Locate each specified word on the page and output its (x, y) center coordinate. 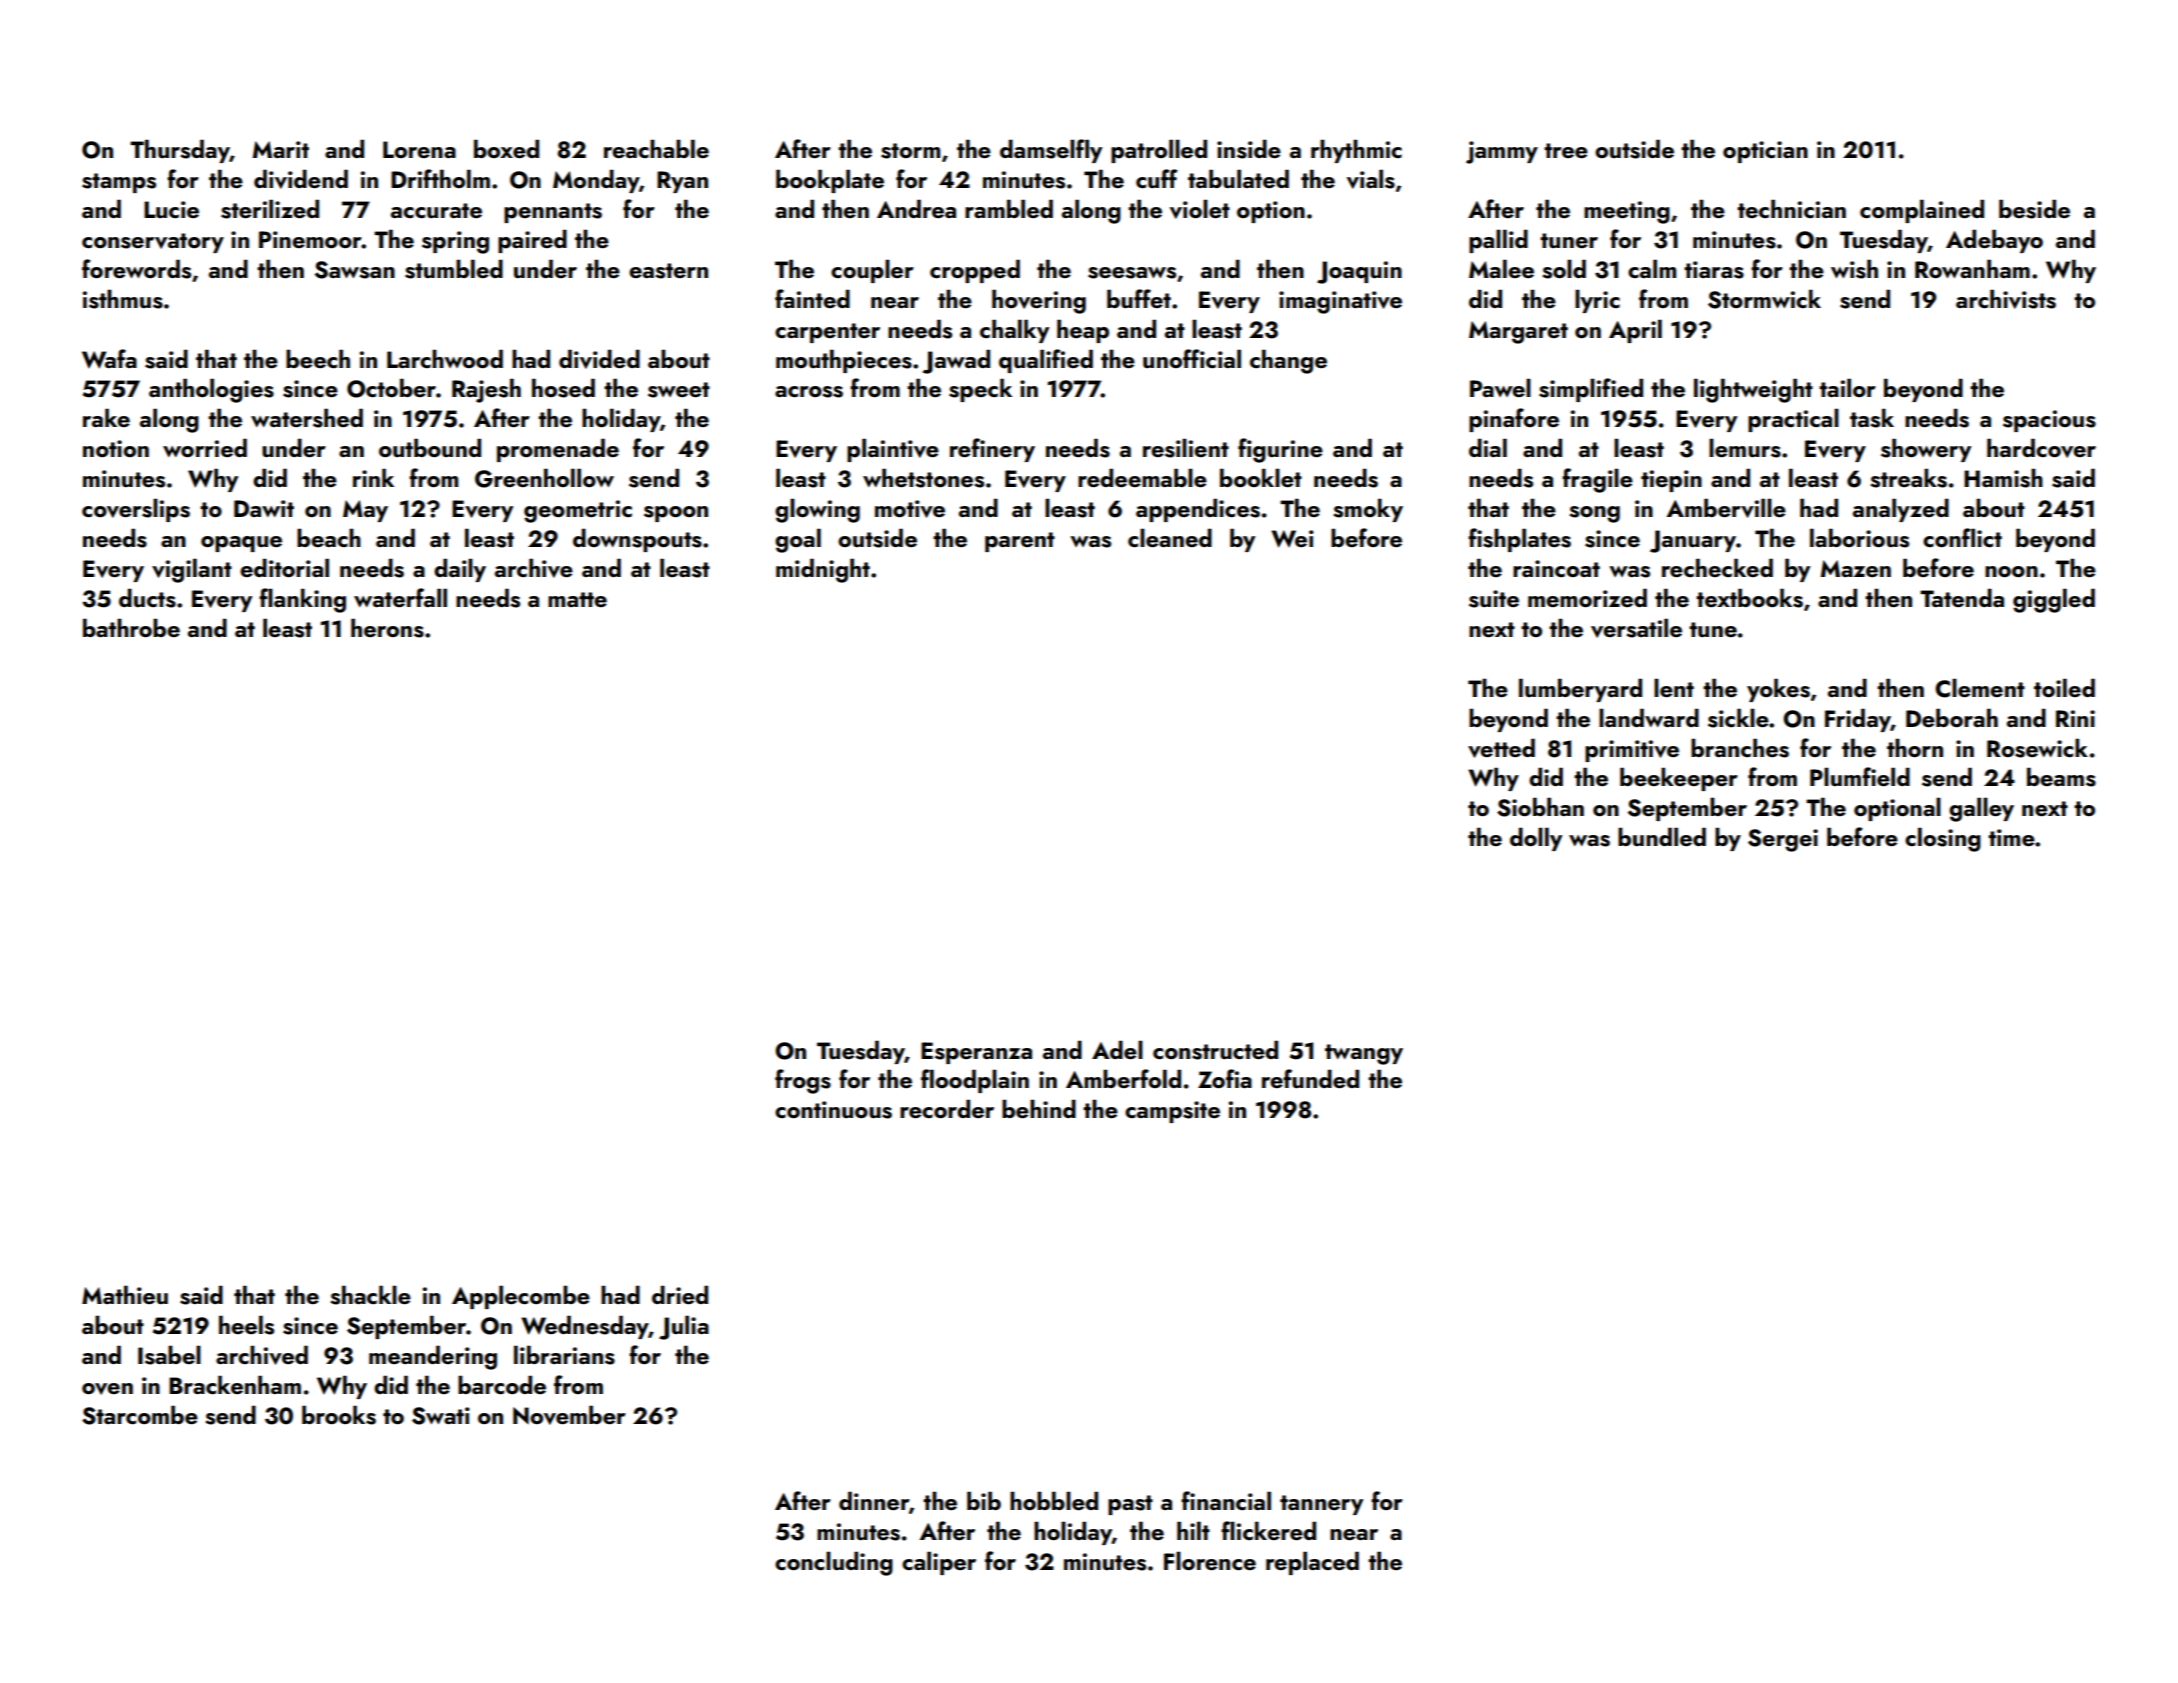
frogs (803, 1081)
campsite (1172, 1112)
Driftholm (440, 178)
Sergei (1783, 840)
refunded (1310, 1079)
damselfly (1051, 151)
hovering (1039, 301)
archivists (2006, 299)
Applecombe (521, 1297)
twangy (1364, 1054)
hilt (1193, 1530)
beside (2034, 209)
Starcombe (140, 1415)
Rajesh (486, 390)
